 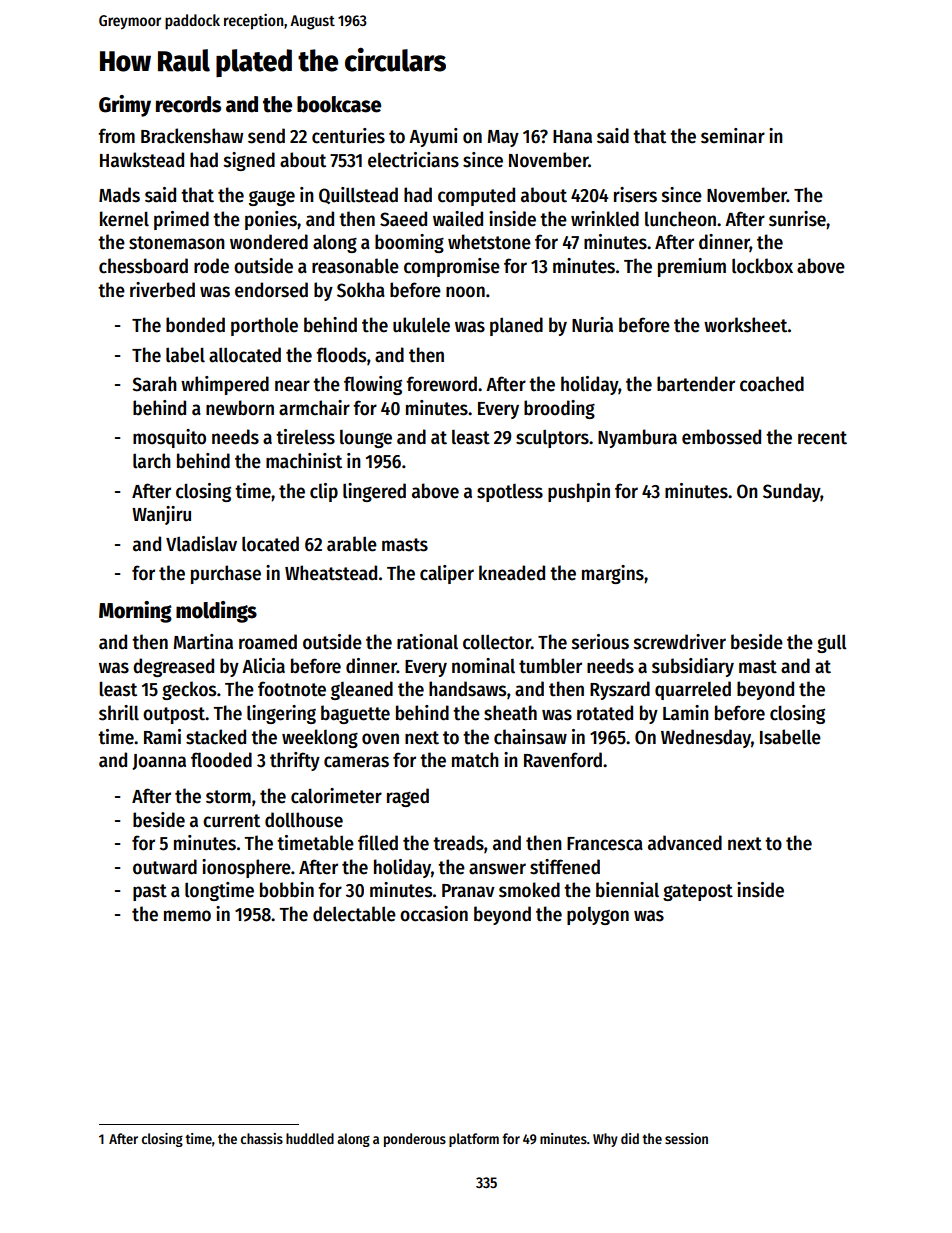 What do you see at coordinates (790, 737) in the screenshot?
I see `Isabelle` at bounding box center [790, 737].
